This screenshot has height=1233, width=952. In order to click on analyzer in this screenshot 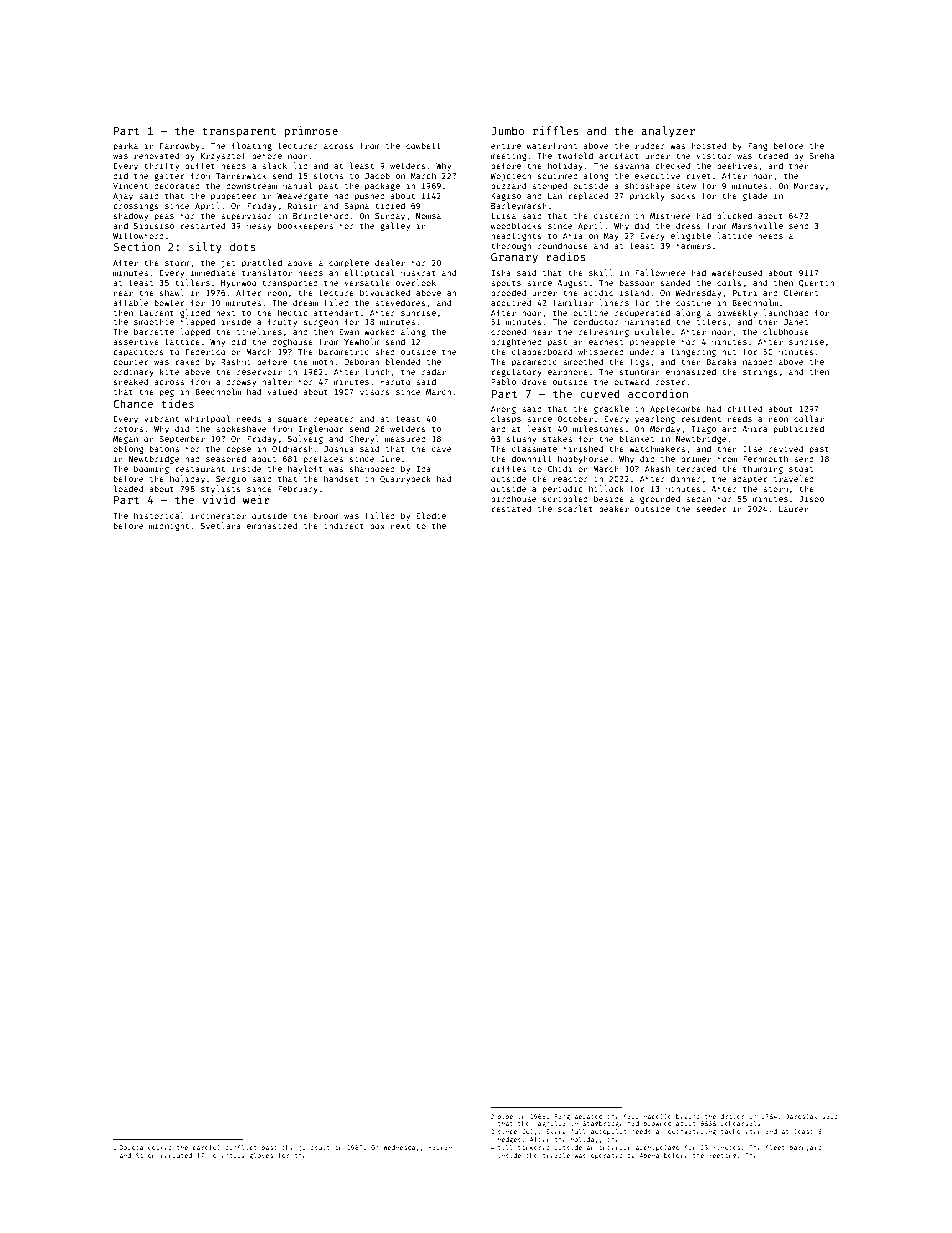, I will do `click(668, 132)`.
